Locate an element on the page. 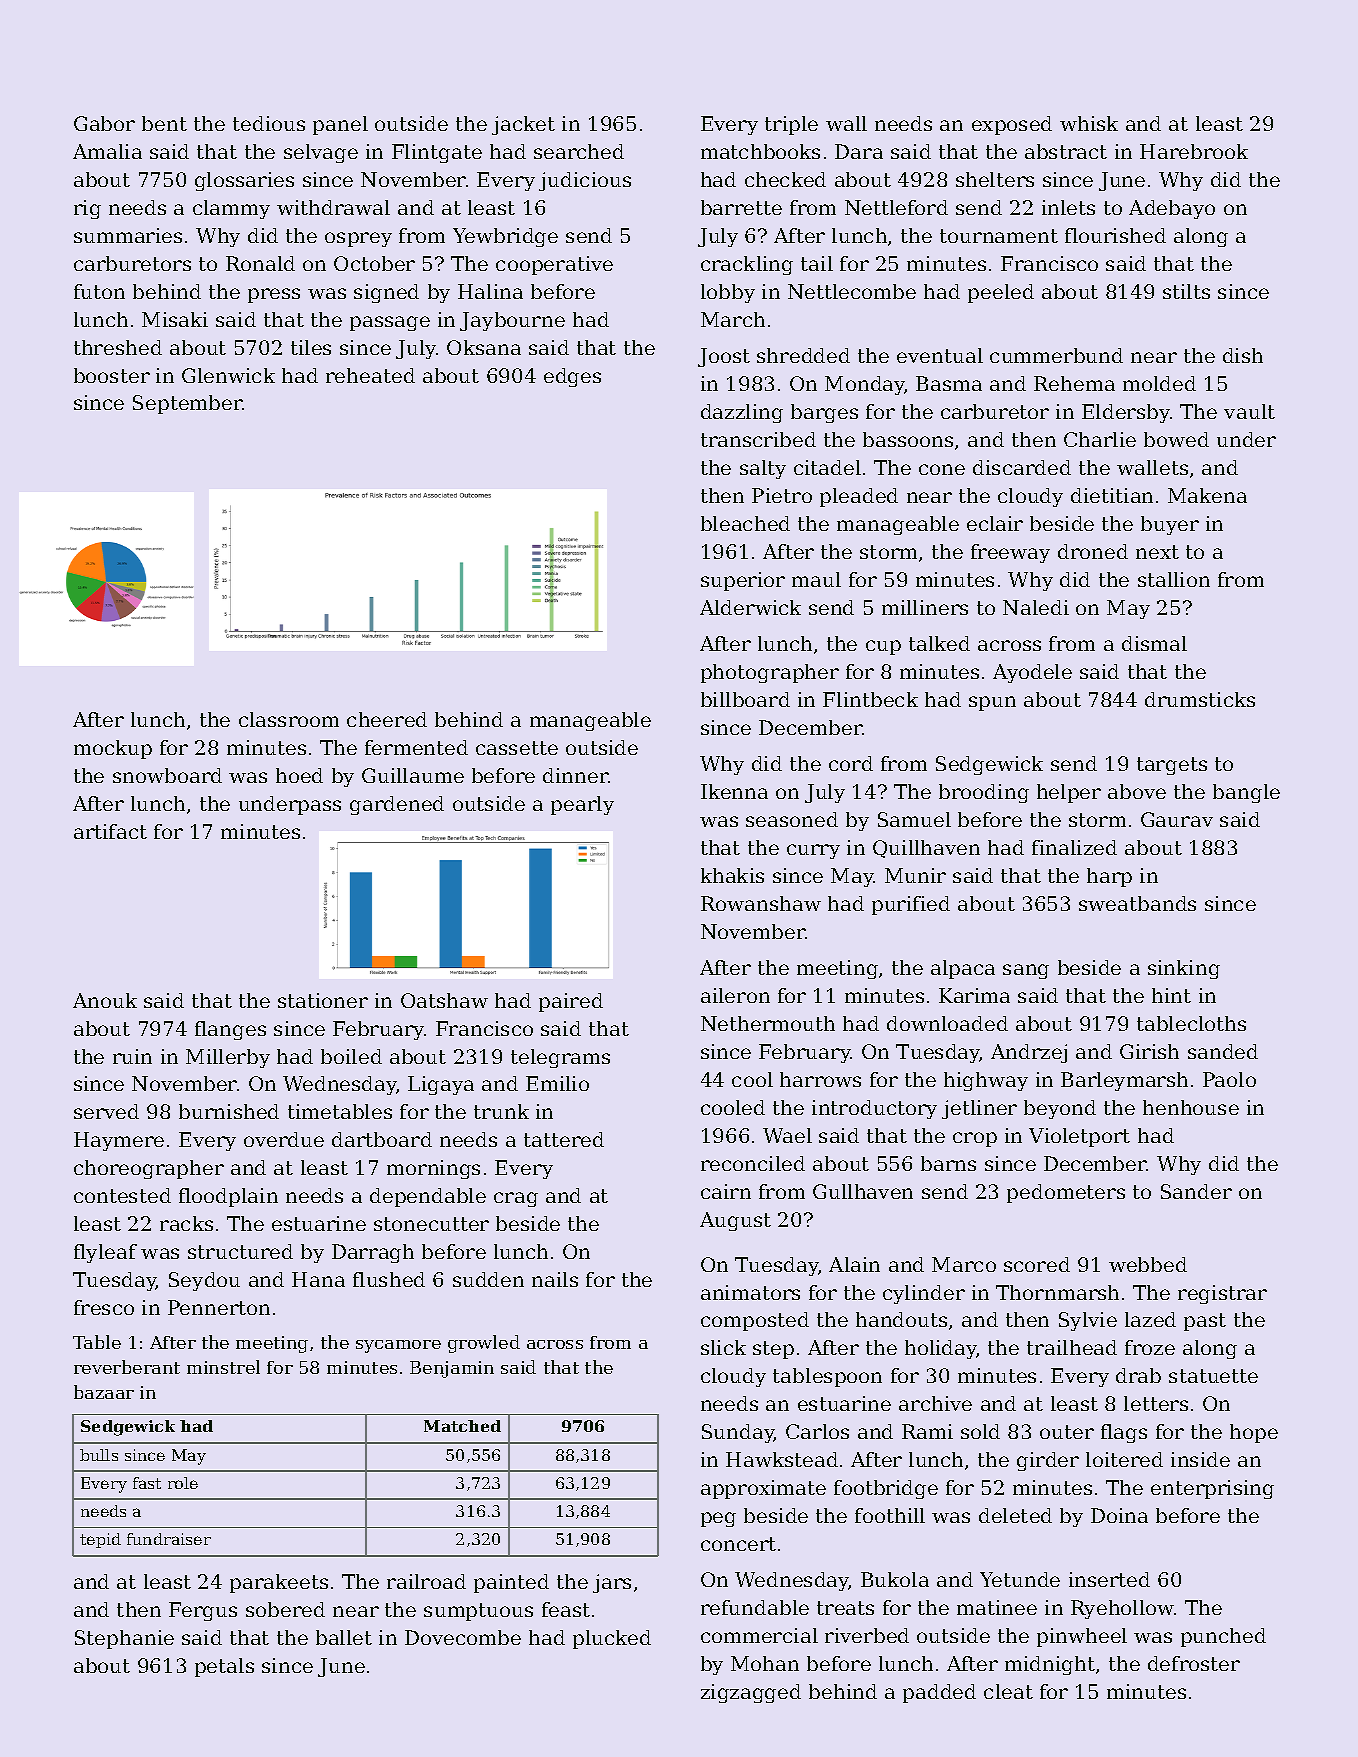 The image size is (1358, 1757). checked is located at coordinates (785, 179).
